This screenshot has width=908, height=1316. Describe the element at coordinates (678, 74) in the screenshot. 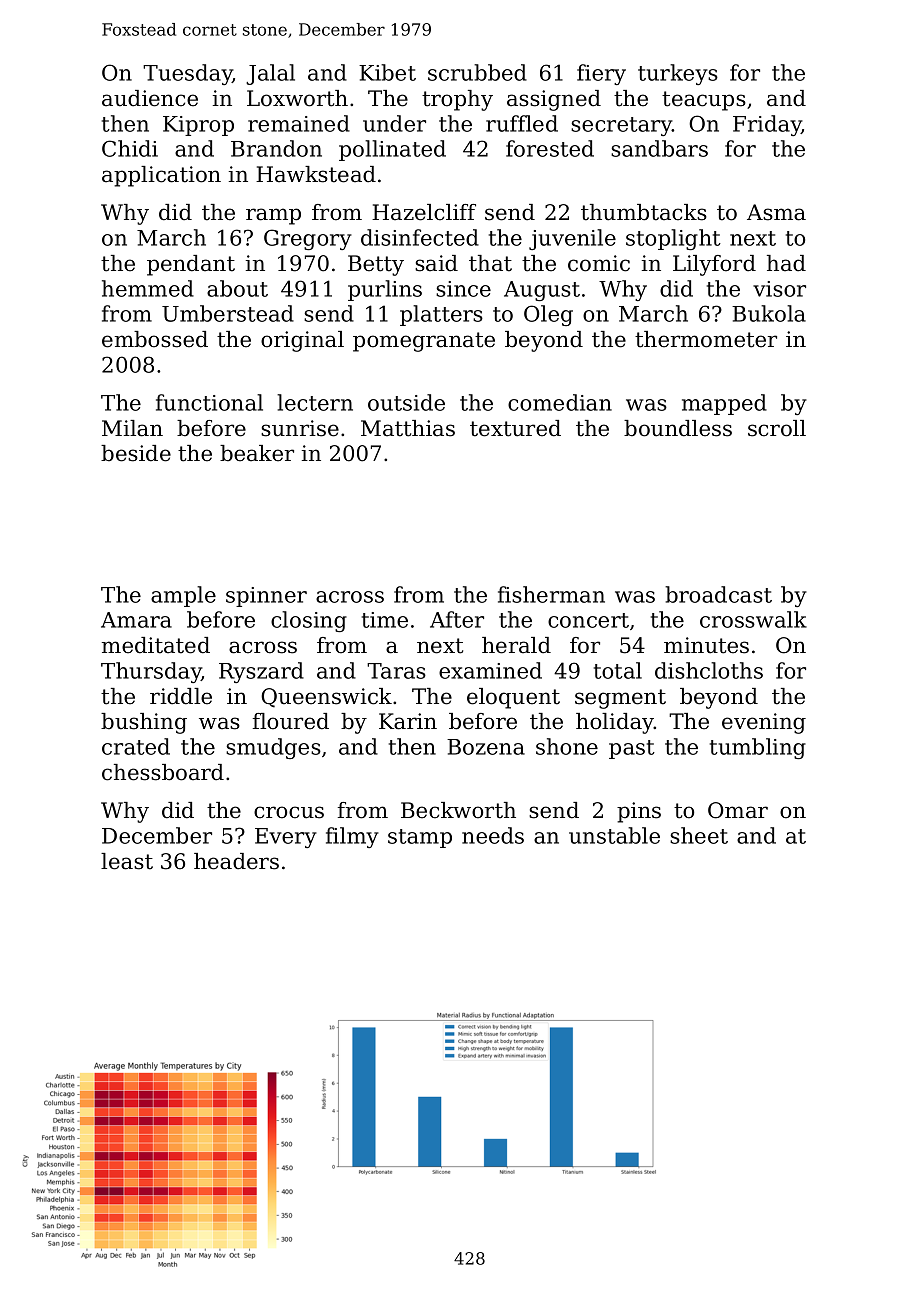

I see `turkeys` at that location.
